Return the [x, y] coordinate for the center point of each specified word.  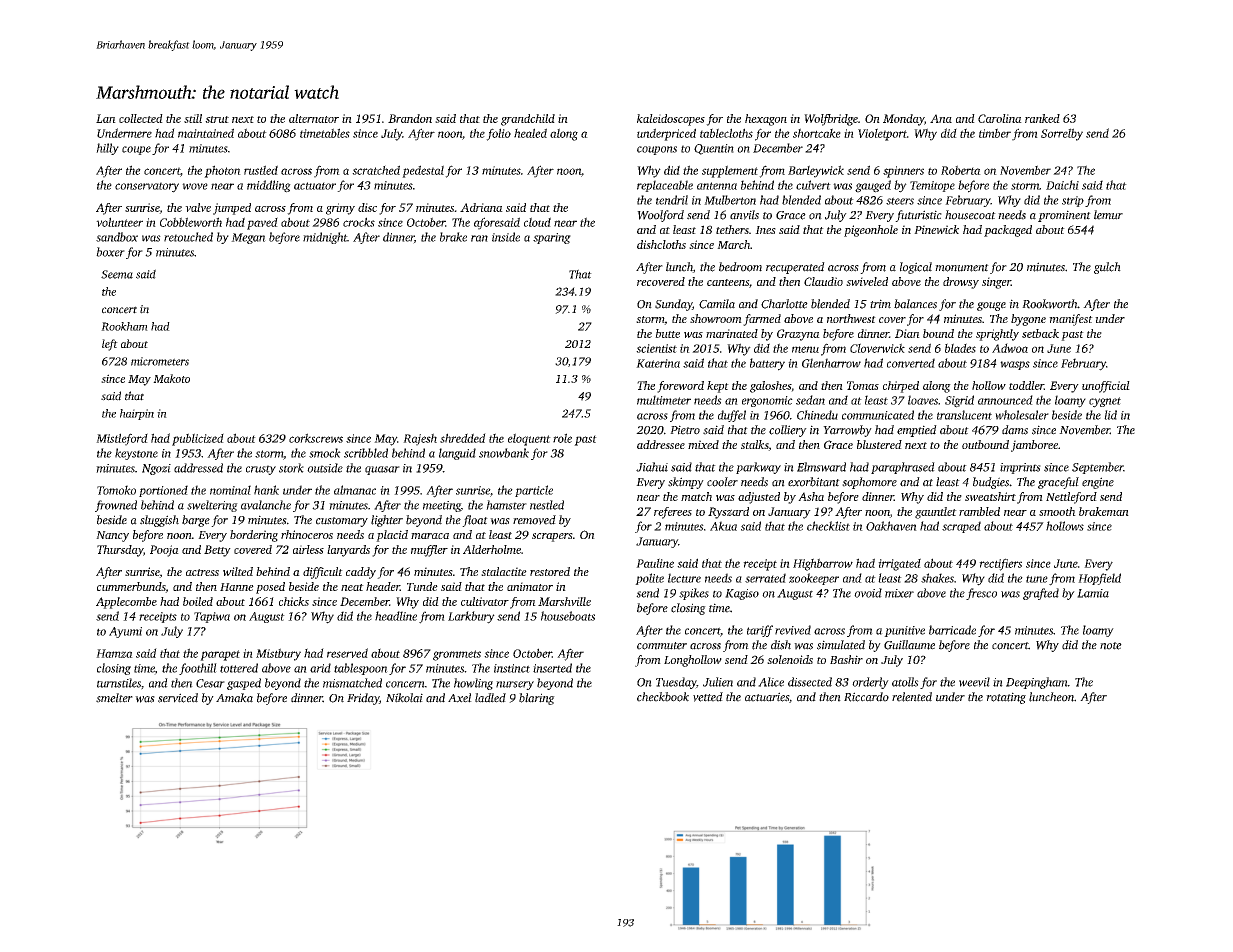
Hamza [114, 653]
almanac [355, 490]
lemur [1108, 215]
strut [217, 119]
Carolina [1000, 118]
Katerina [658, 363]
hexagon [766, 120]
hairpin [137, 414]
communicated [878, 415]
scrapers [552, 537]
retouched [188, 237]
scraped [961, 527]
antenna [717, 186]
